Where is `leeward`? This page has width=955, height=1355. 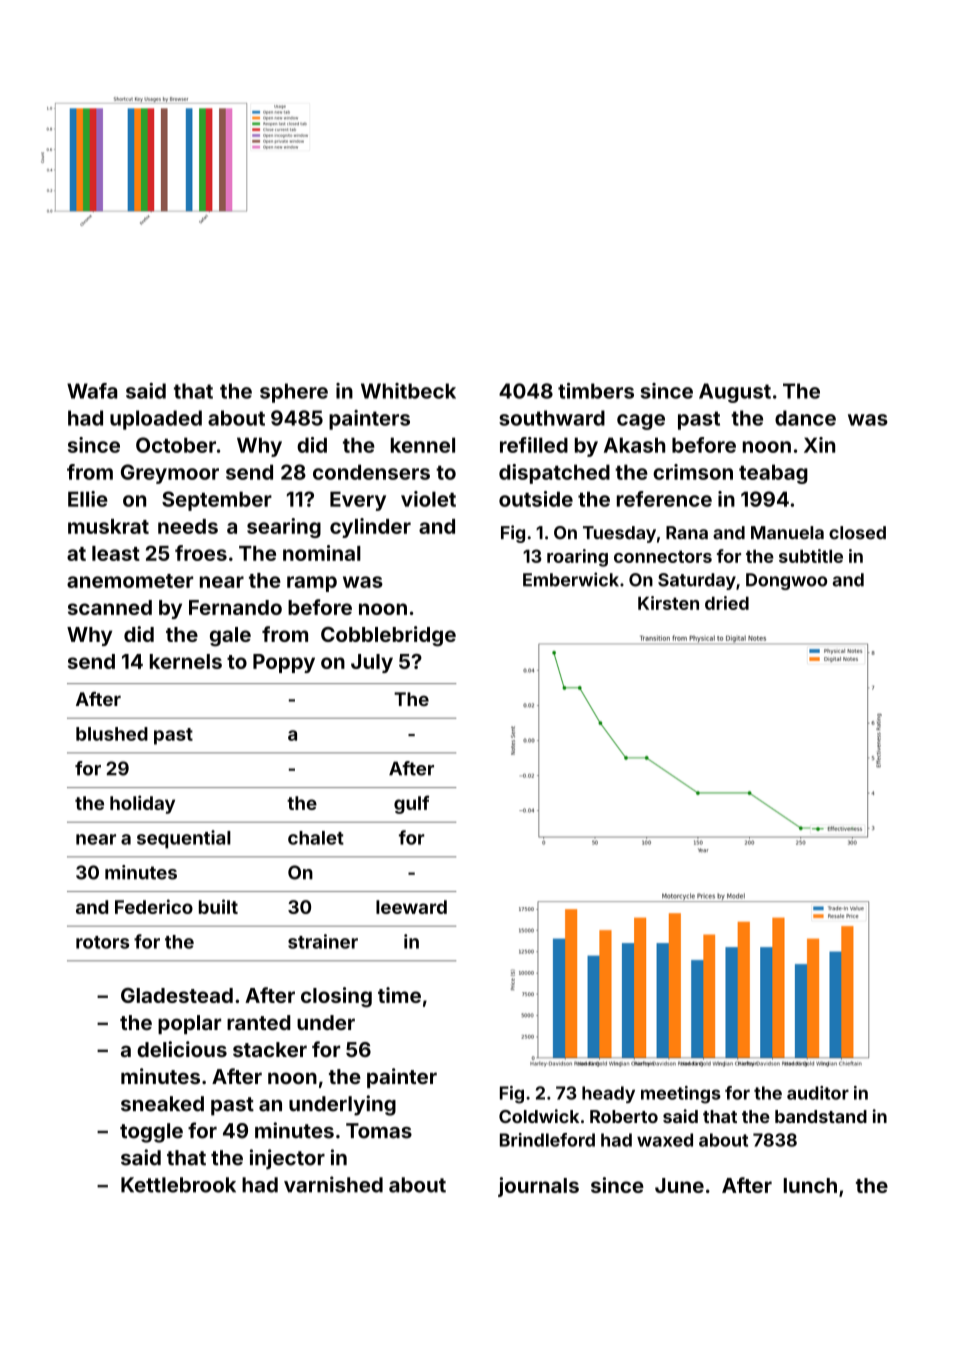 leeward is located at coordinates (411, 907).
